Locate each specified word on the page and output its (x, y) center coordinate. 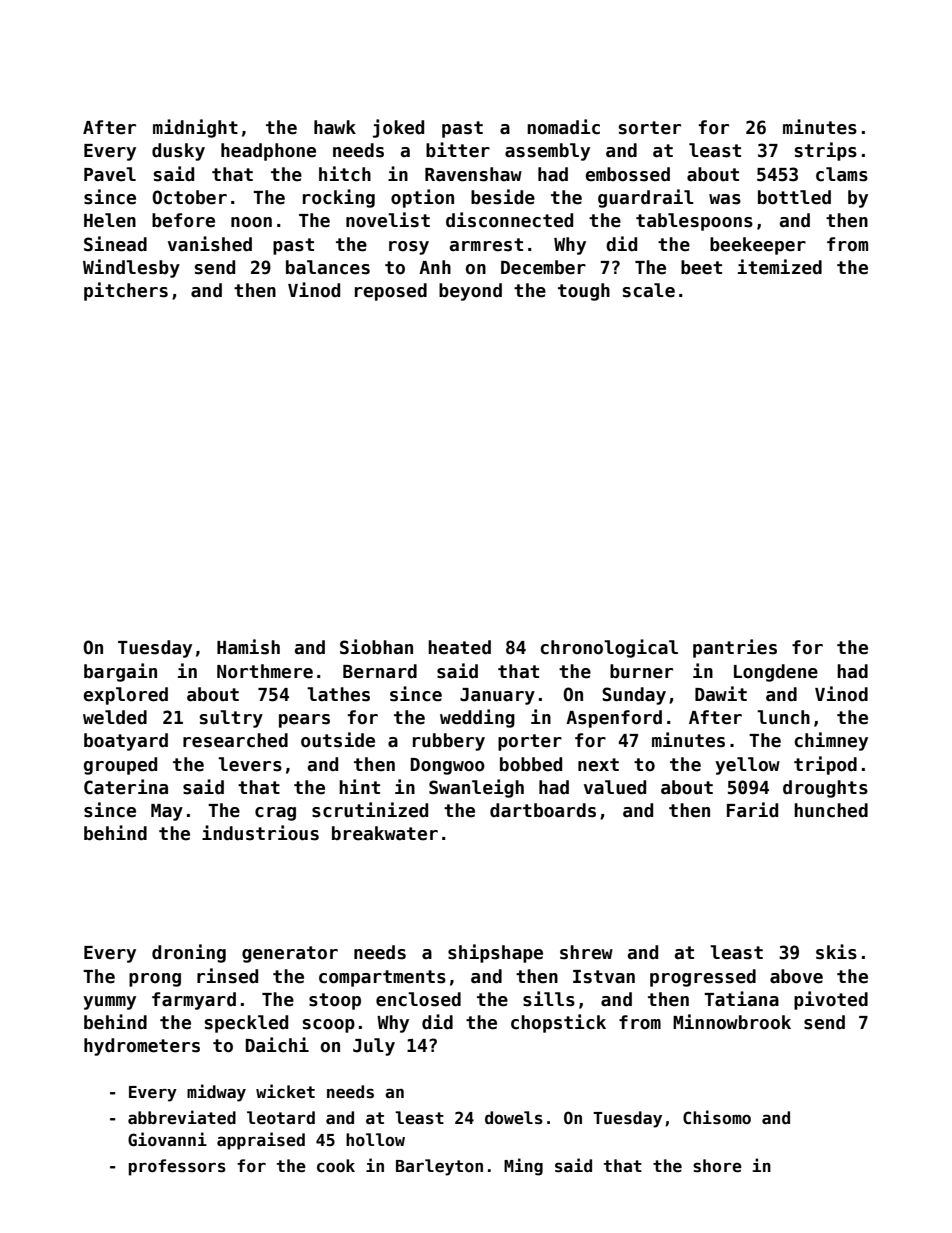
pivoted (831, 1000)
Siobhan (376, 647)
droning (189, 953)
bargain (120, 672)
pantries (735, 648)
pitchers (126, 291)
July (374, 1047)
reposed (391, 292)
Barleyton (439, 1167)
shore (717, 1166)
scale (649, 290)
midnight (195, 128)
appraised (261, 1141)
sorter (650, 128)
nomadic (563, 127)
